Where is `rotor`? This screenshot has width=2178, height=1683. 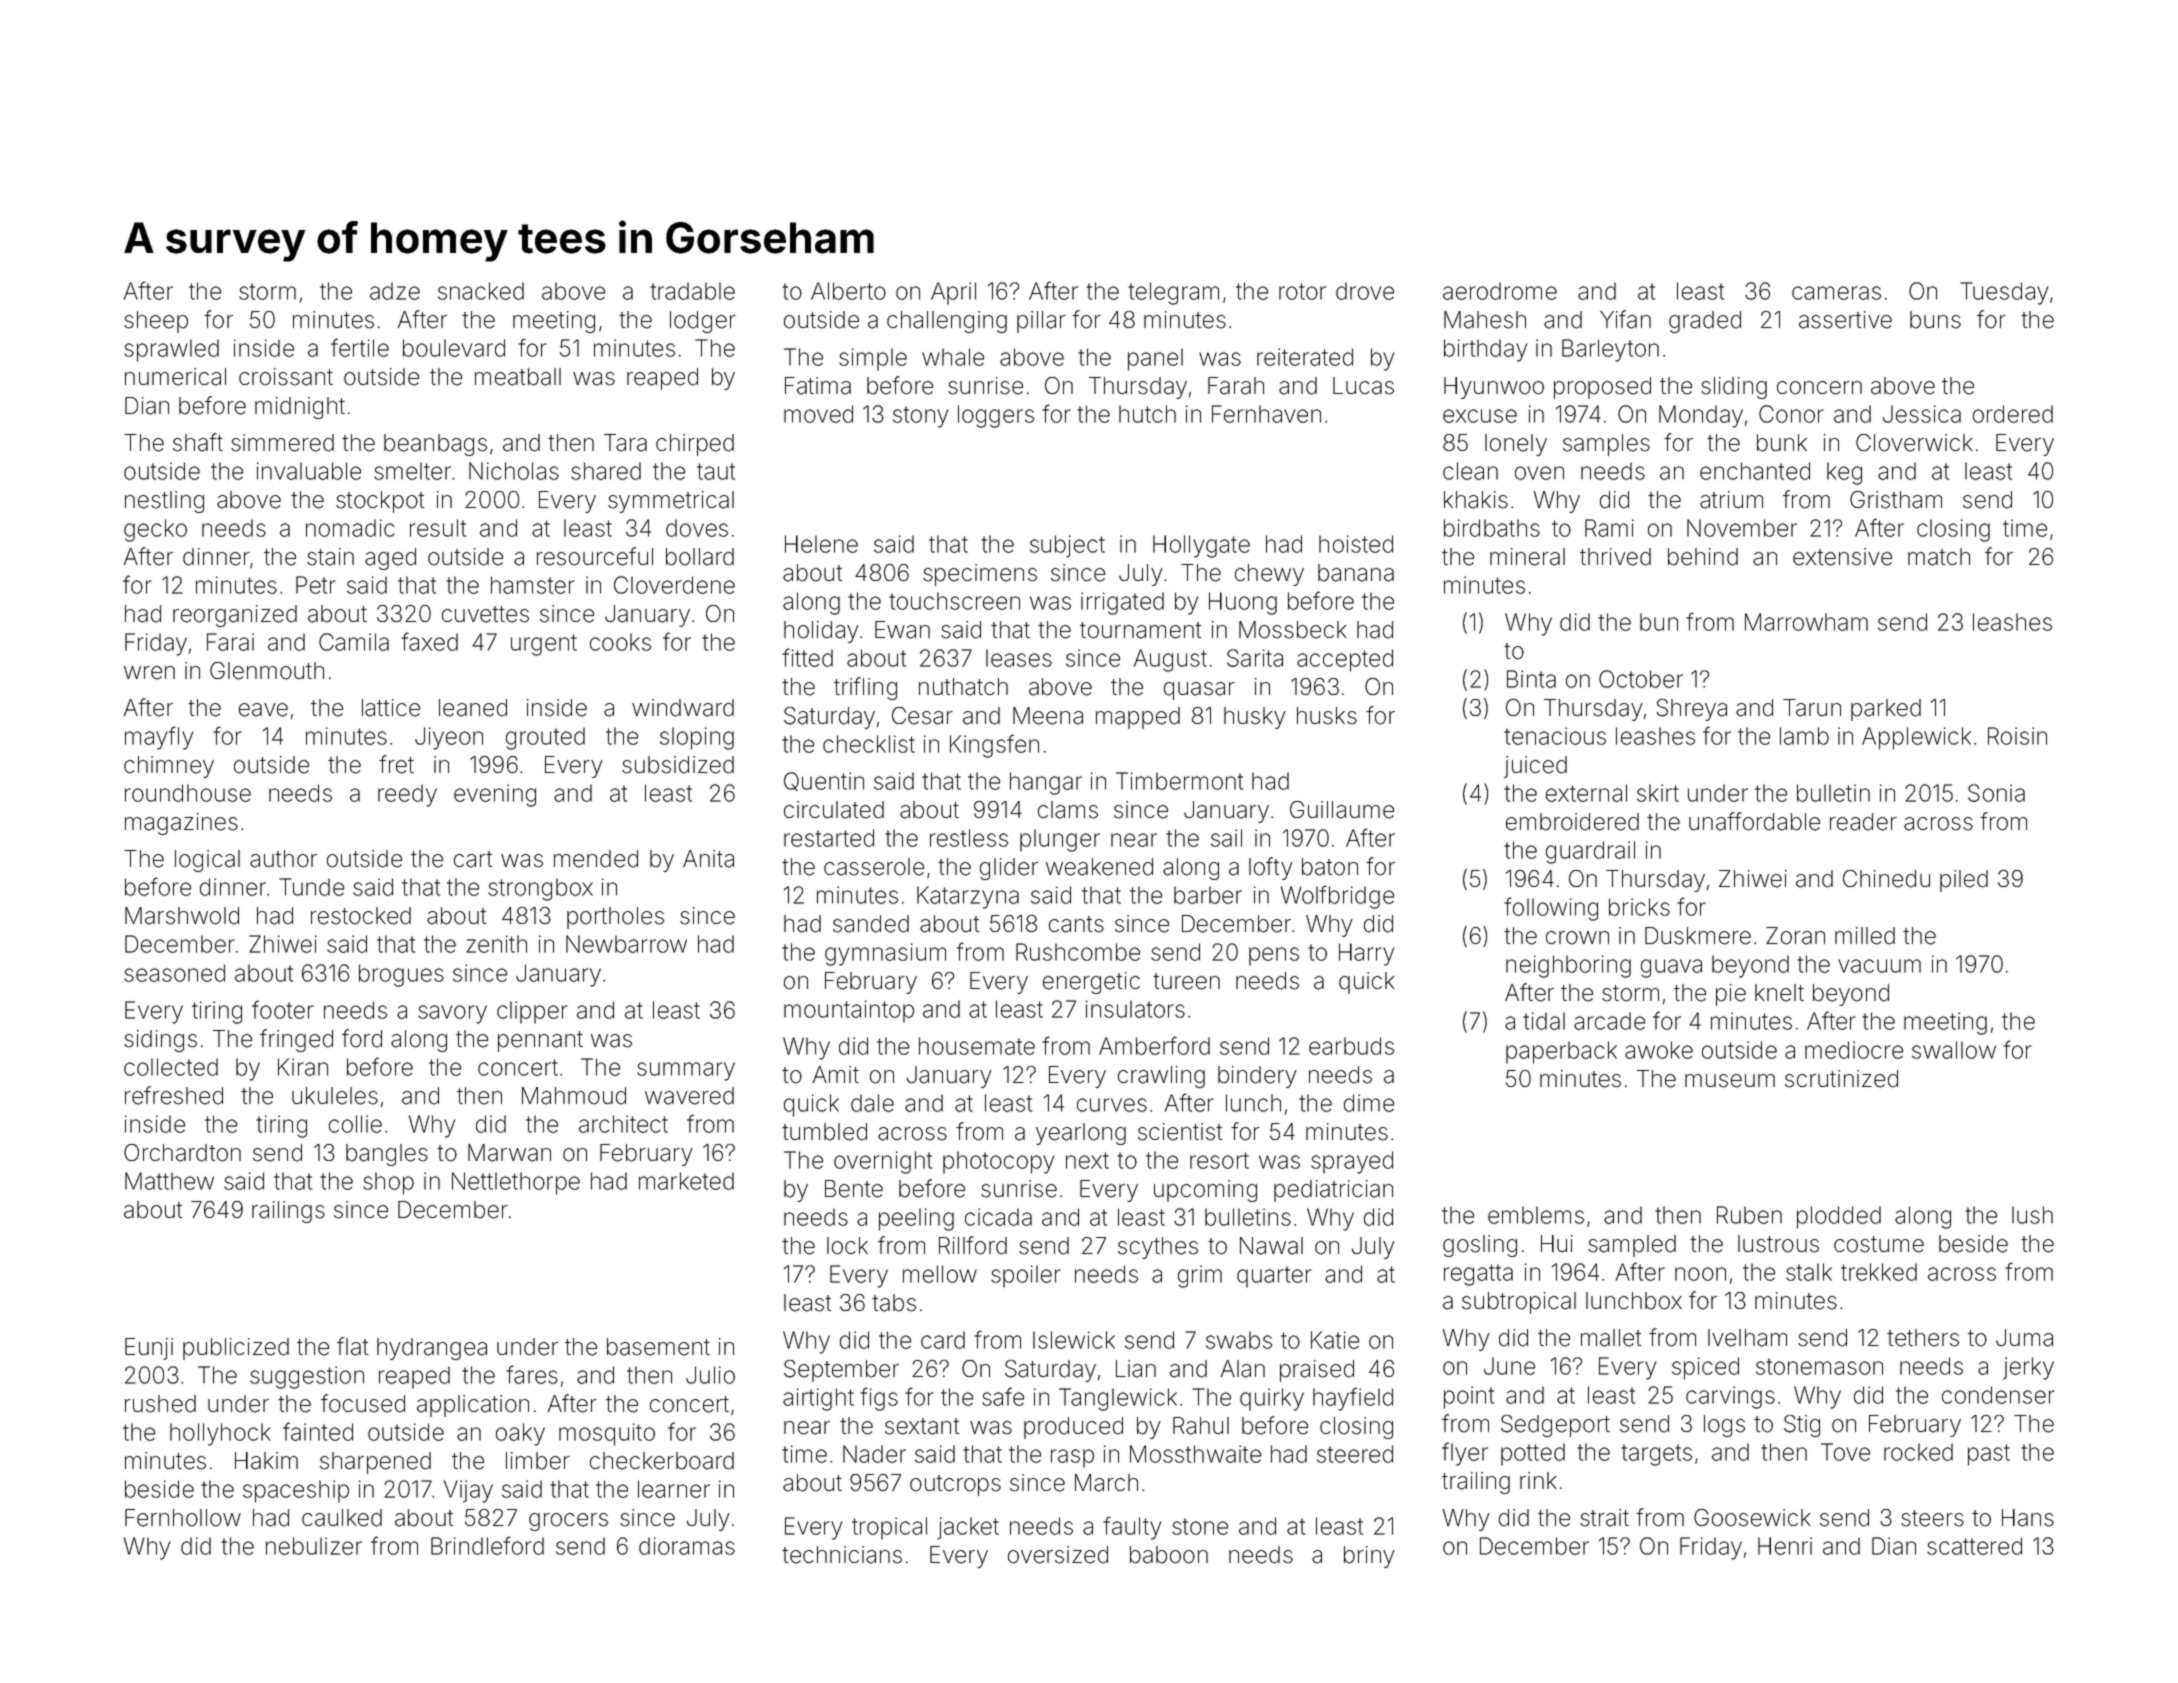
rotor is located at coordinates (1302, 291).
